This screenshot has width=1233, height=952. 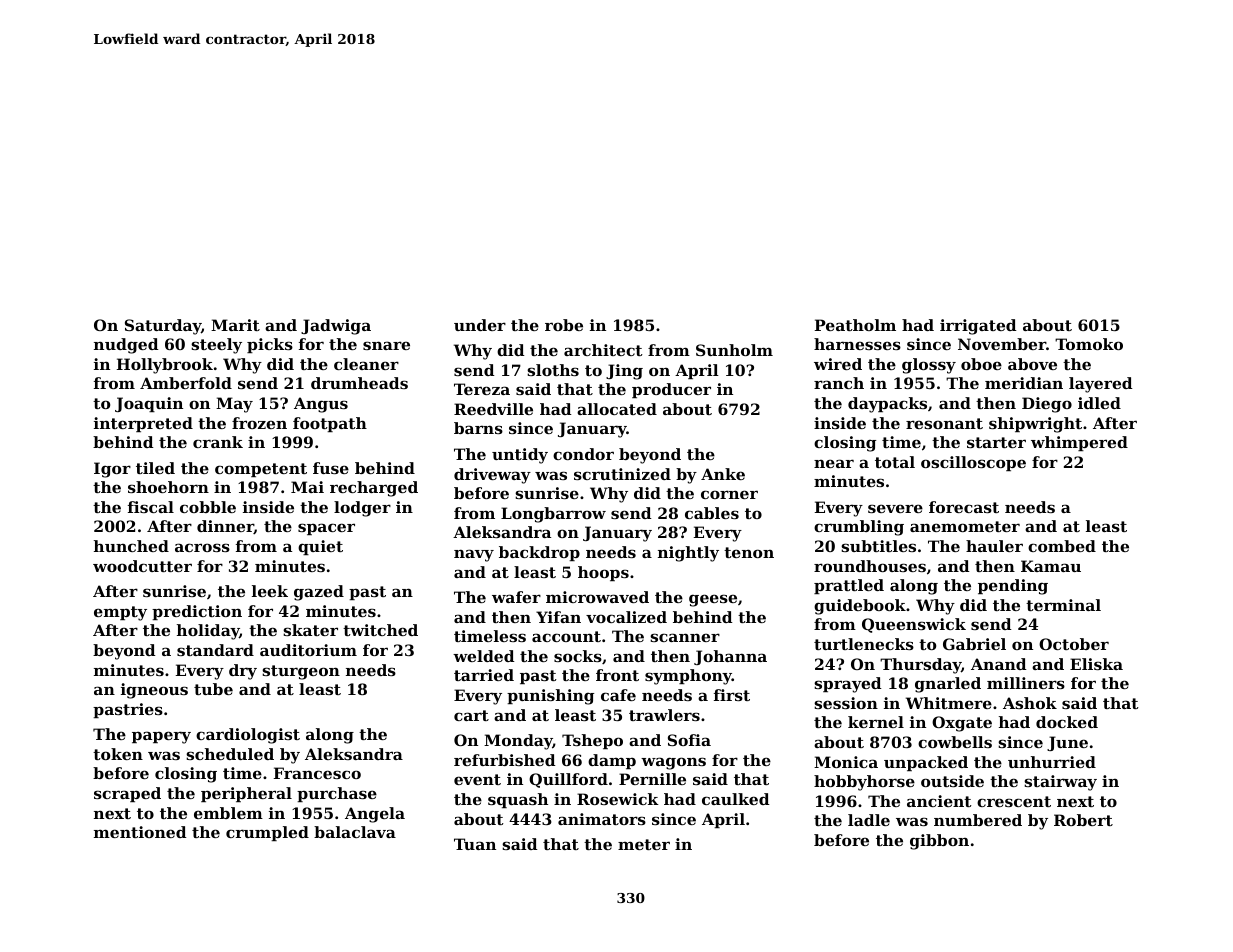 What do you see at coordinates (267, 833) in the screenshot?
I see `crumpled` at bounding box center [267, 833].
